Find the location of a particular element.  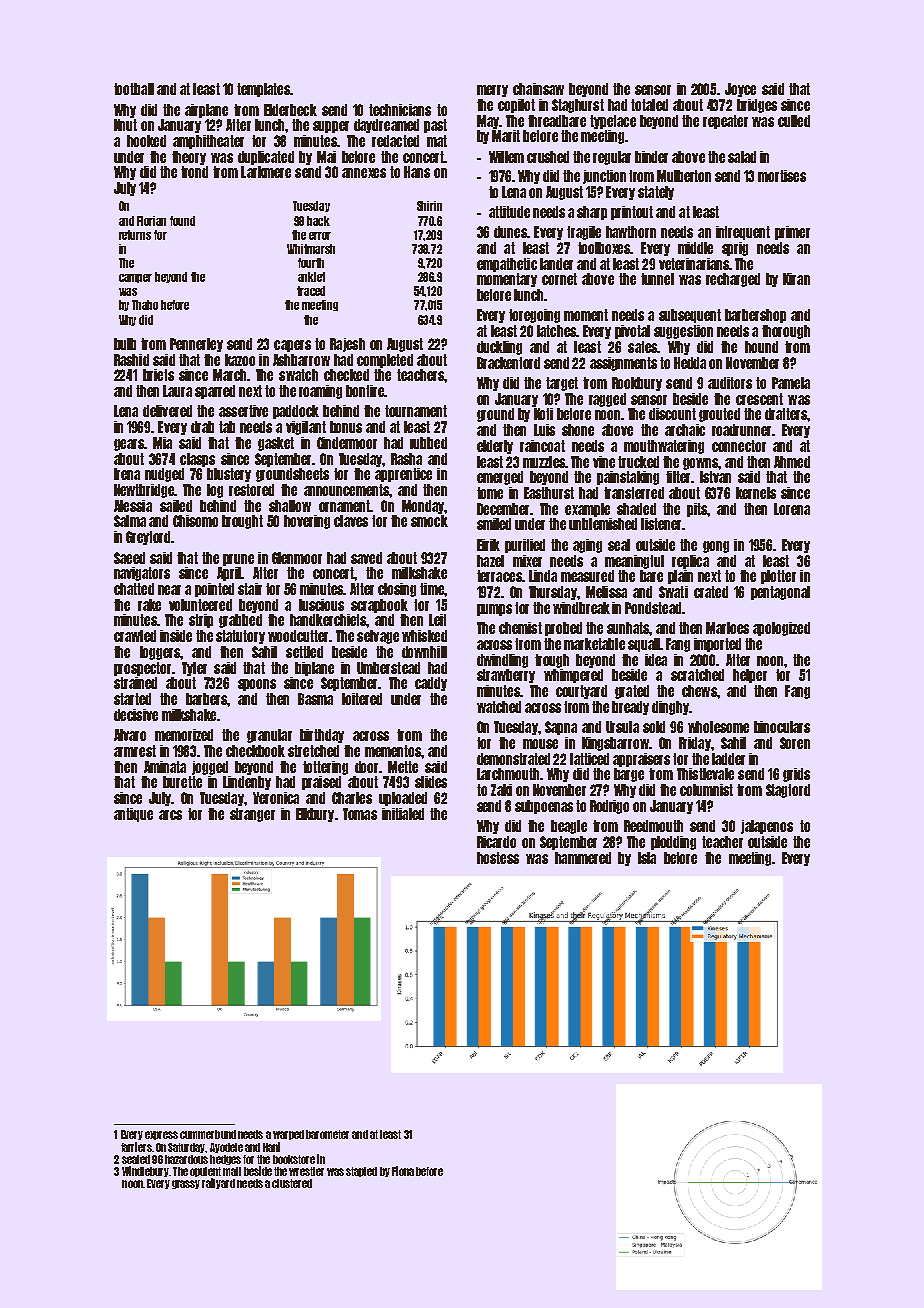

painstaking is located at coordinates (628, 478).
